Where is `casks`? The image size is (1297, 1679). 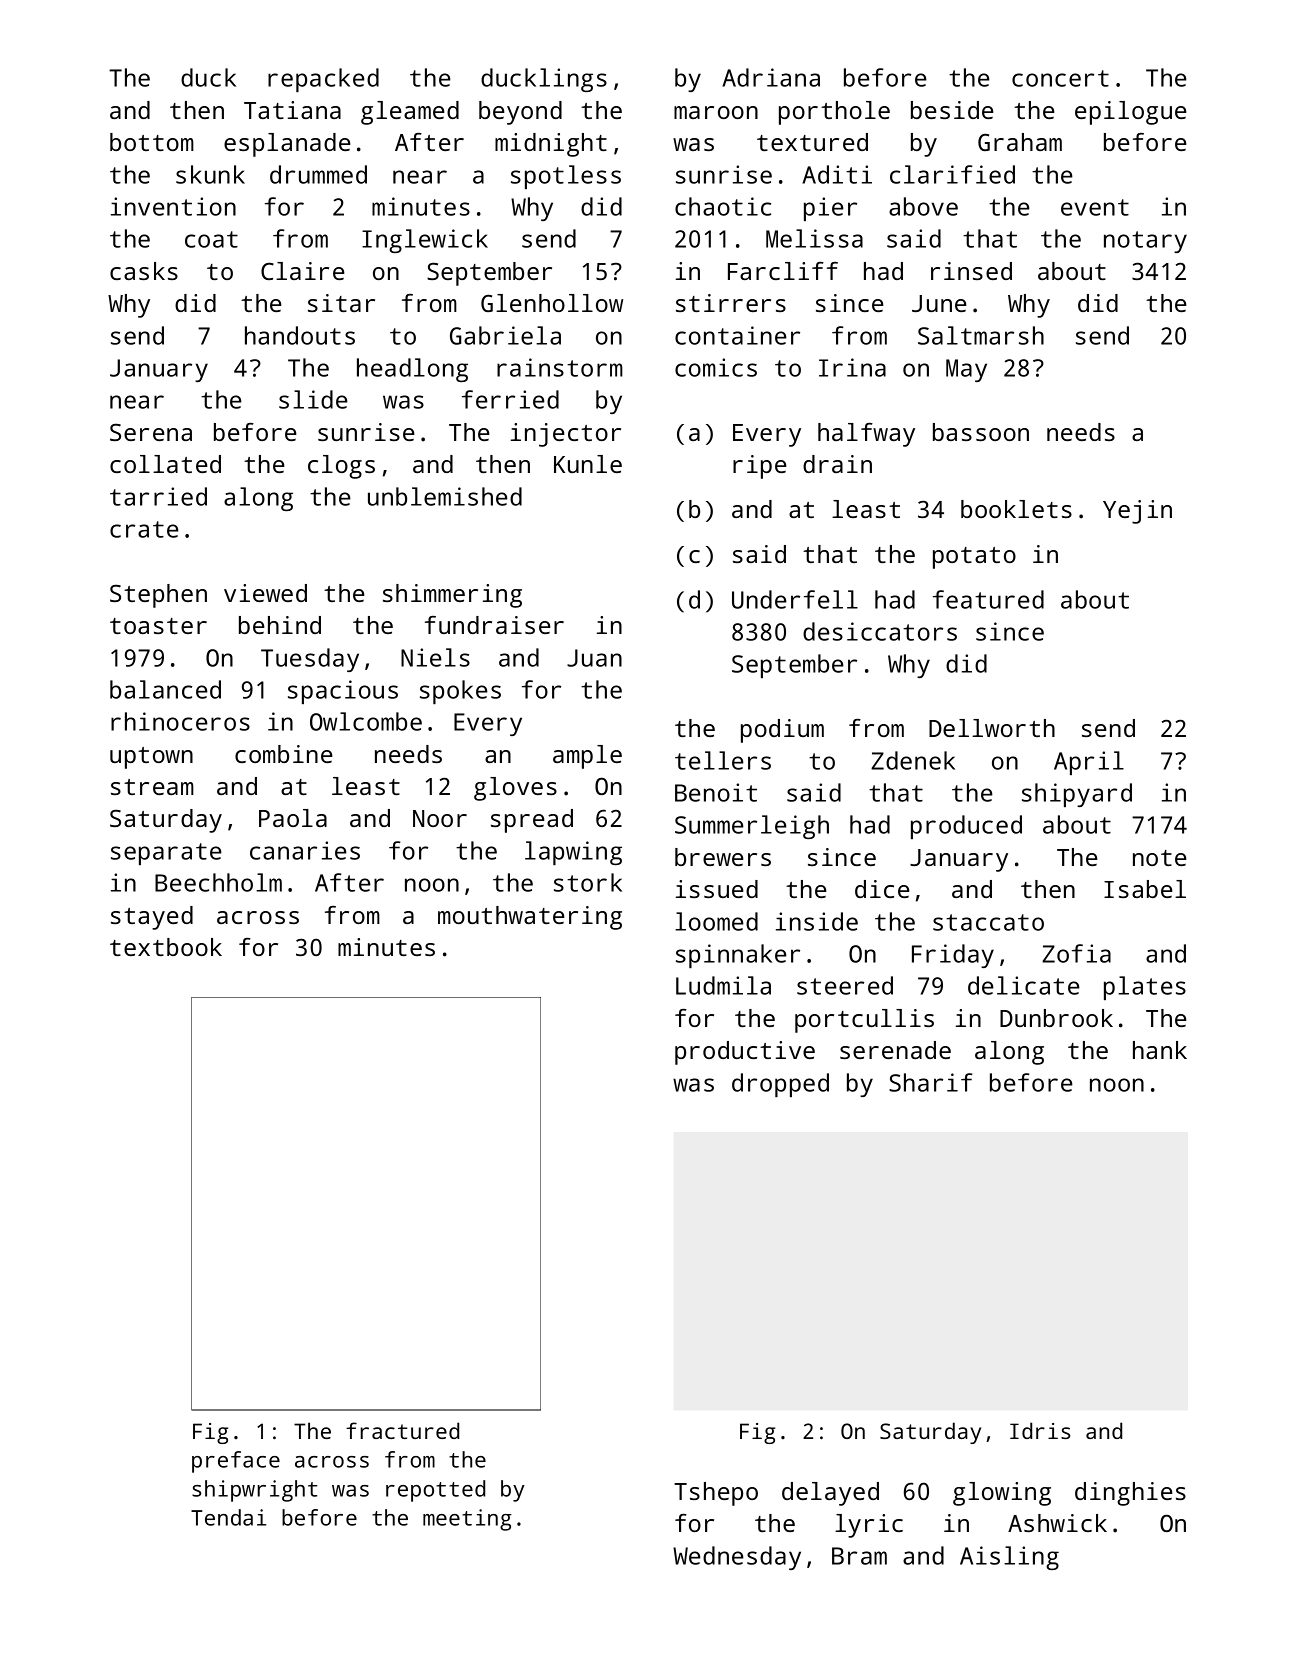
casks is located at coordinates (144, 271).
